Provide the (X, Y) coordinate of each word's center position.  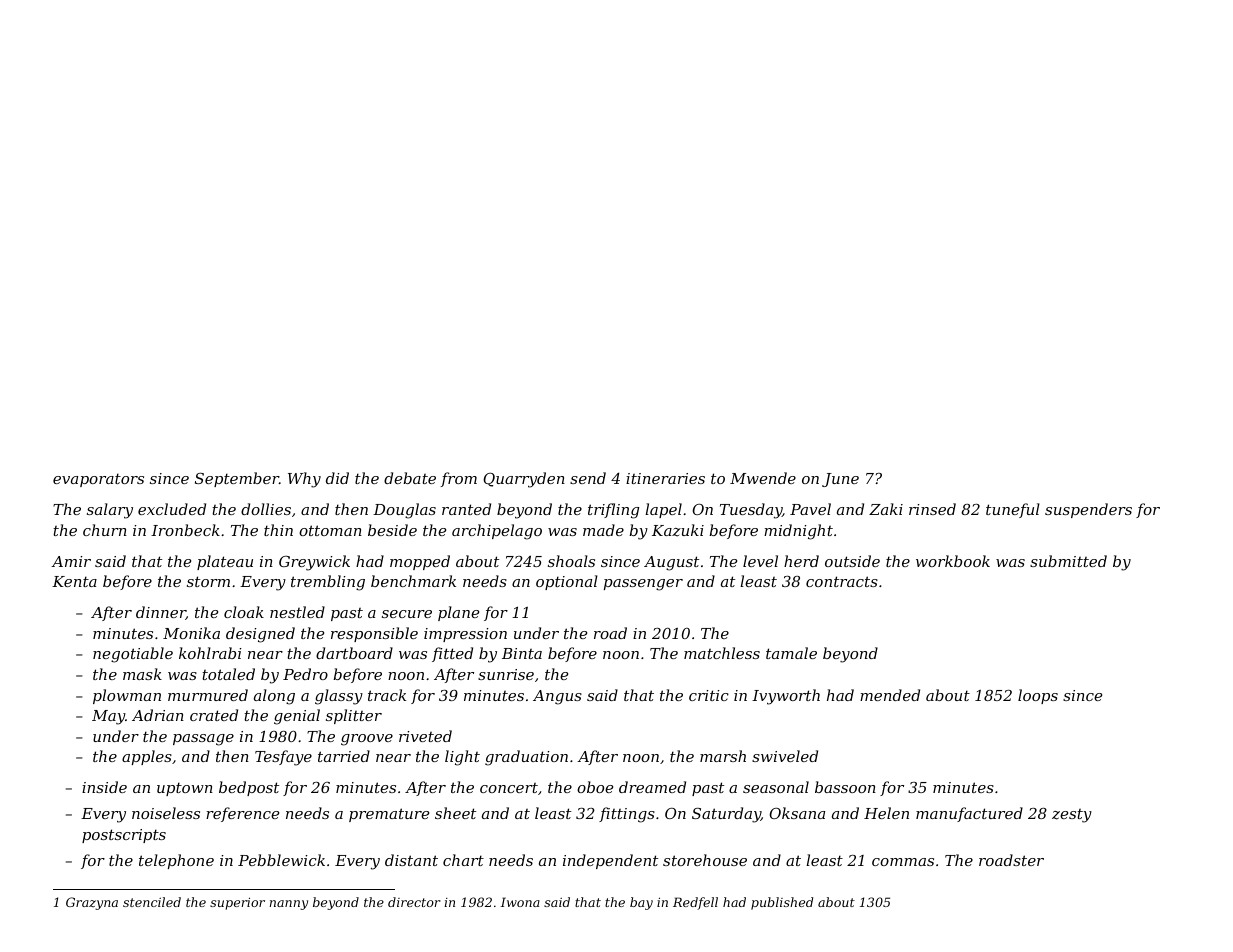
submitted (1068, 561)
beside (392, 530)
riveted (425, 736)
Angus (557, 697)
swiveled (785, 756)
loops (1038, 696)
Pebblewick (281, 860)
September (237, 479)
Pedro (305, 674)
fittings (627, 815)
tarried (344, 756)
